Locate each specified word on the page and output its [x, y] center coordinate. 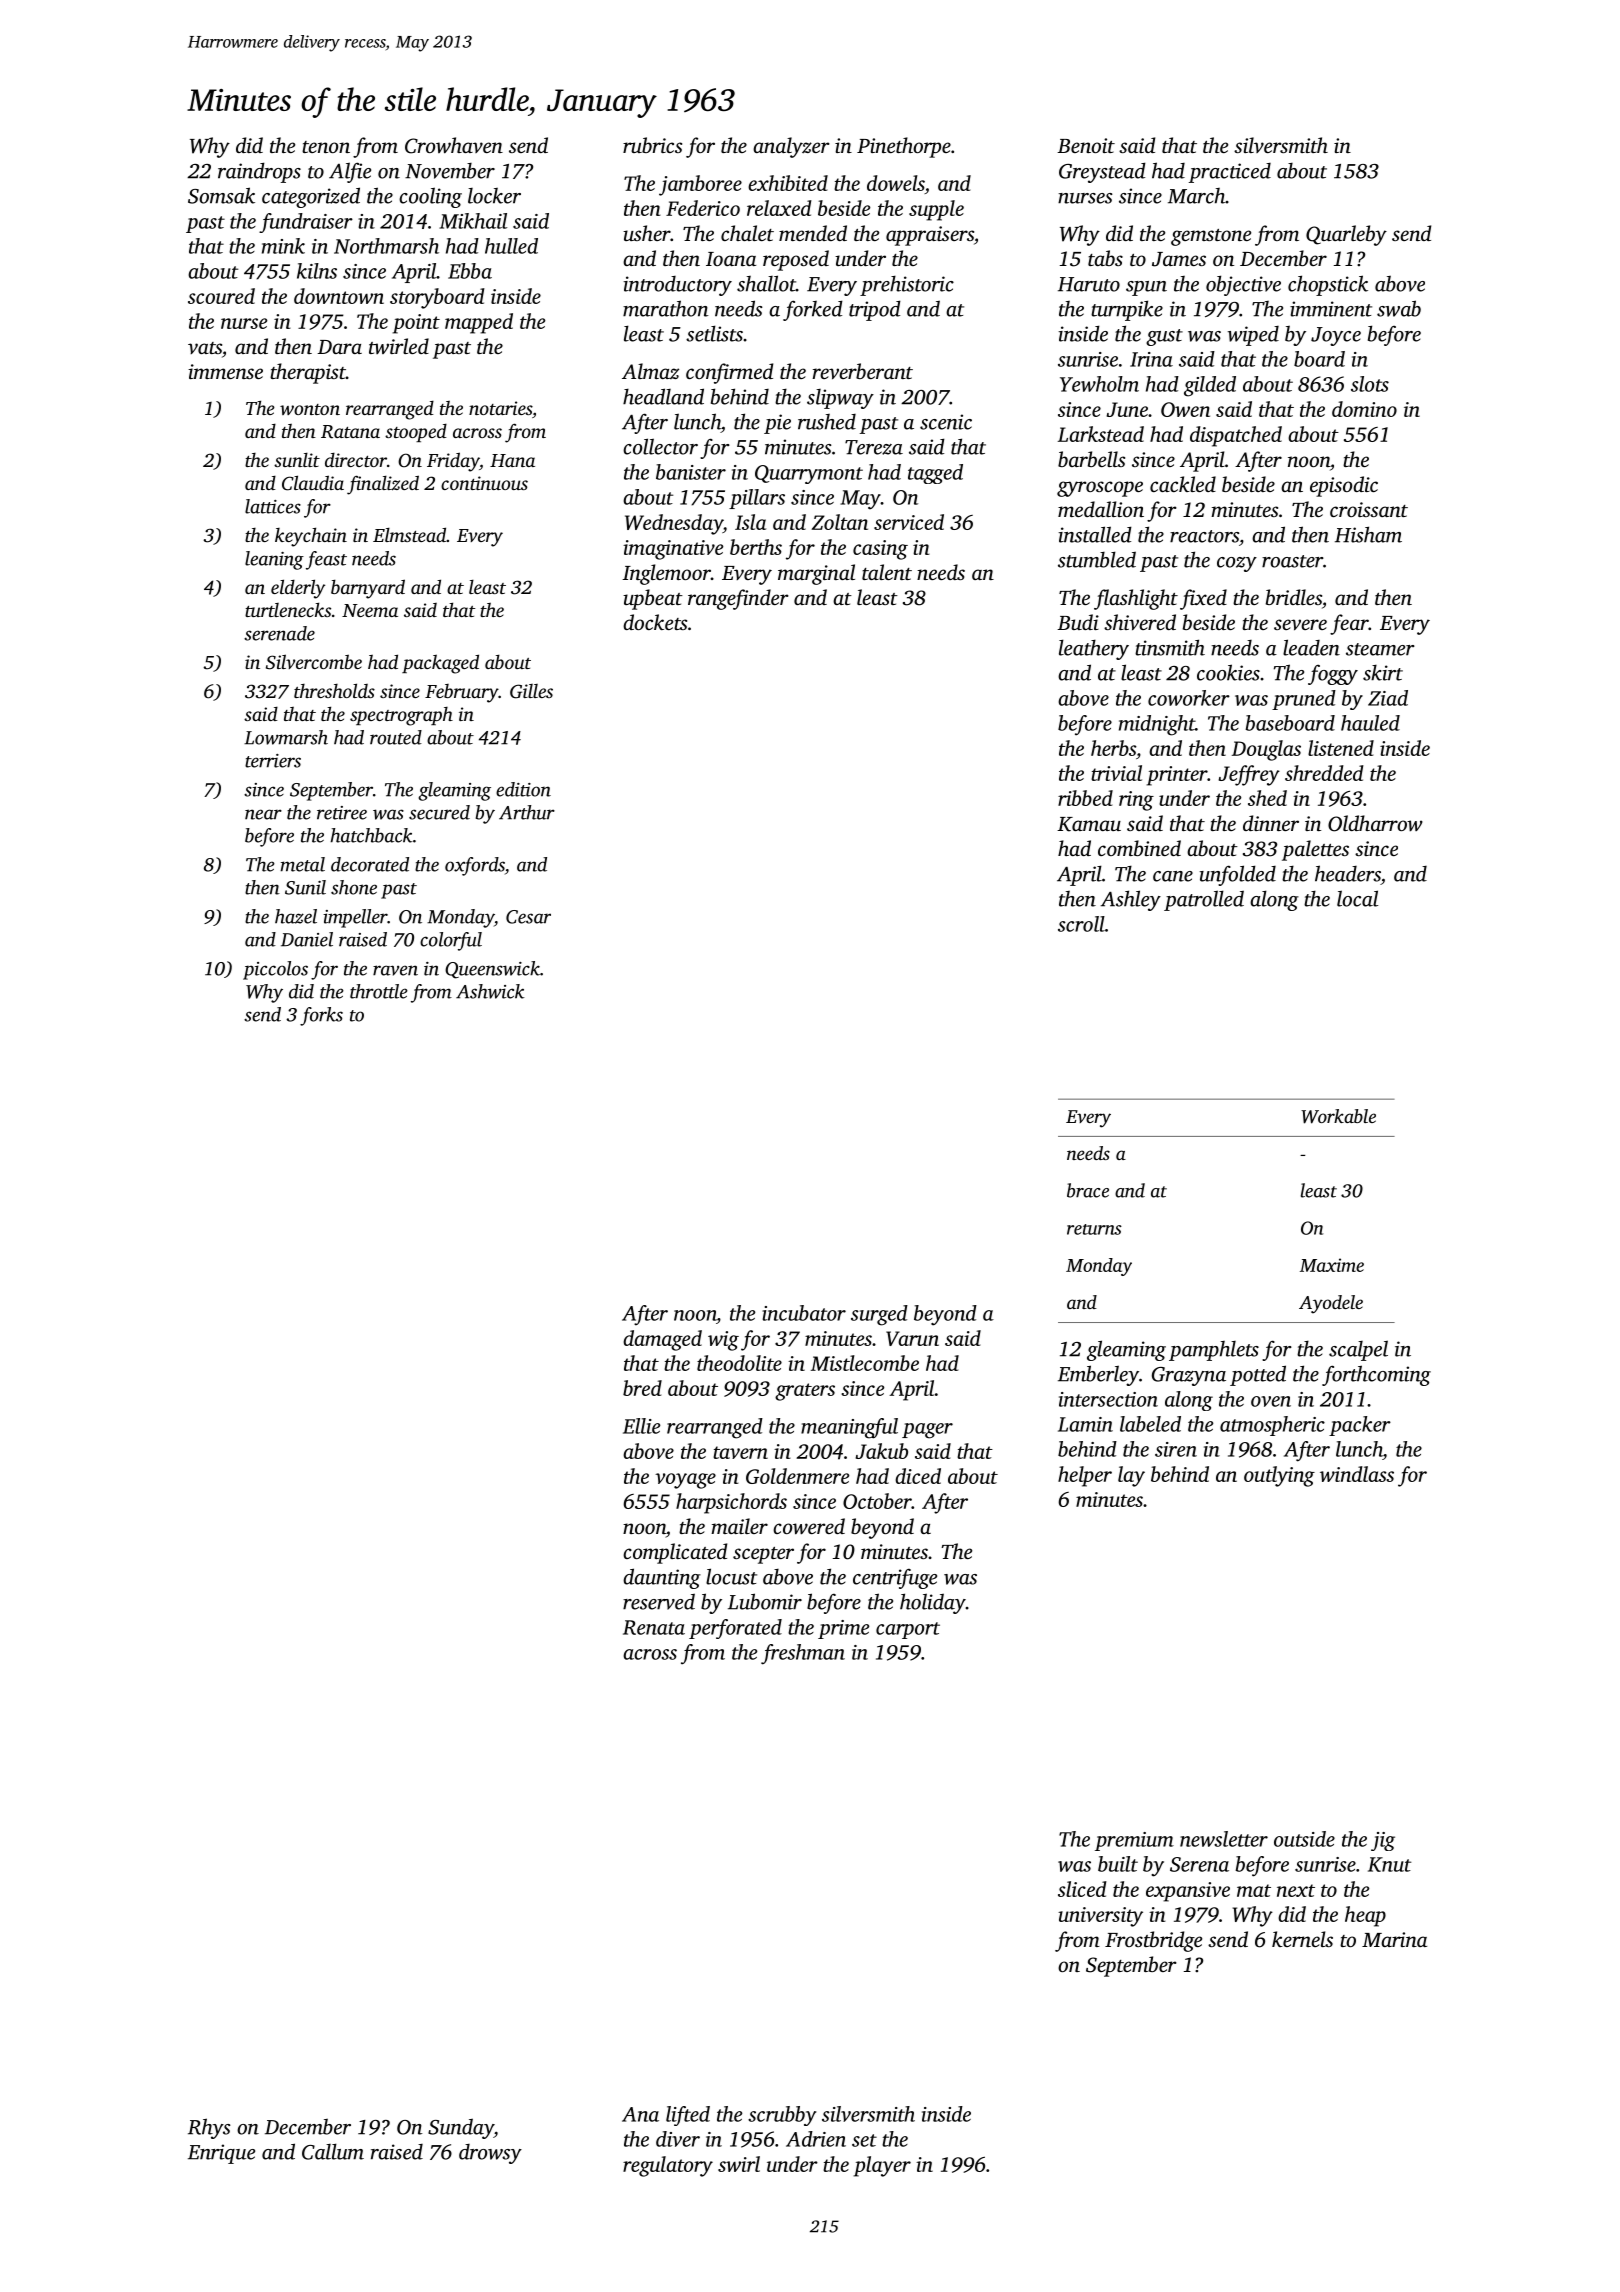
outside [1304, 1839]
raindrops [259, 172]
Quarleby [1346, 235]
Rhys [209, 2128]
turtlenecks [288, 609]
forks [321, 1016]
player [882, 2166]
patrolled [1204, 900]
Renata [654, 1627]
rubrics [652, 145]
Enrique [221, 2154]
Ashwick [490, 991]
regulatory [668, 2166]
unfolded [1237, 875]
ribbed [1085, 798]
